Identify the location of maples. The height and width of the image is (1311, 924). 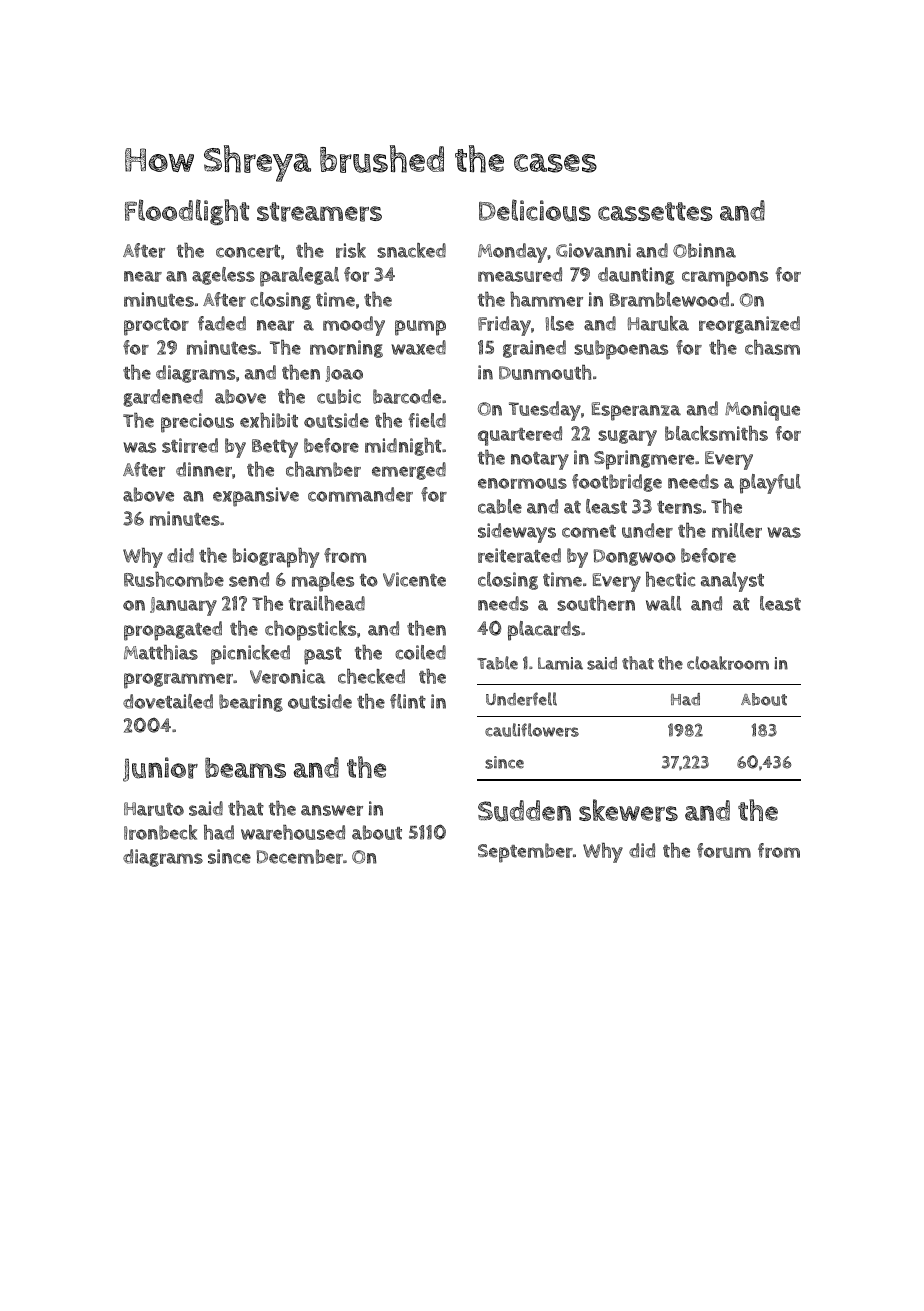
(323, 582).
